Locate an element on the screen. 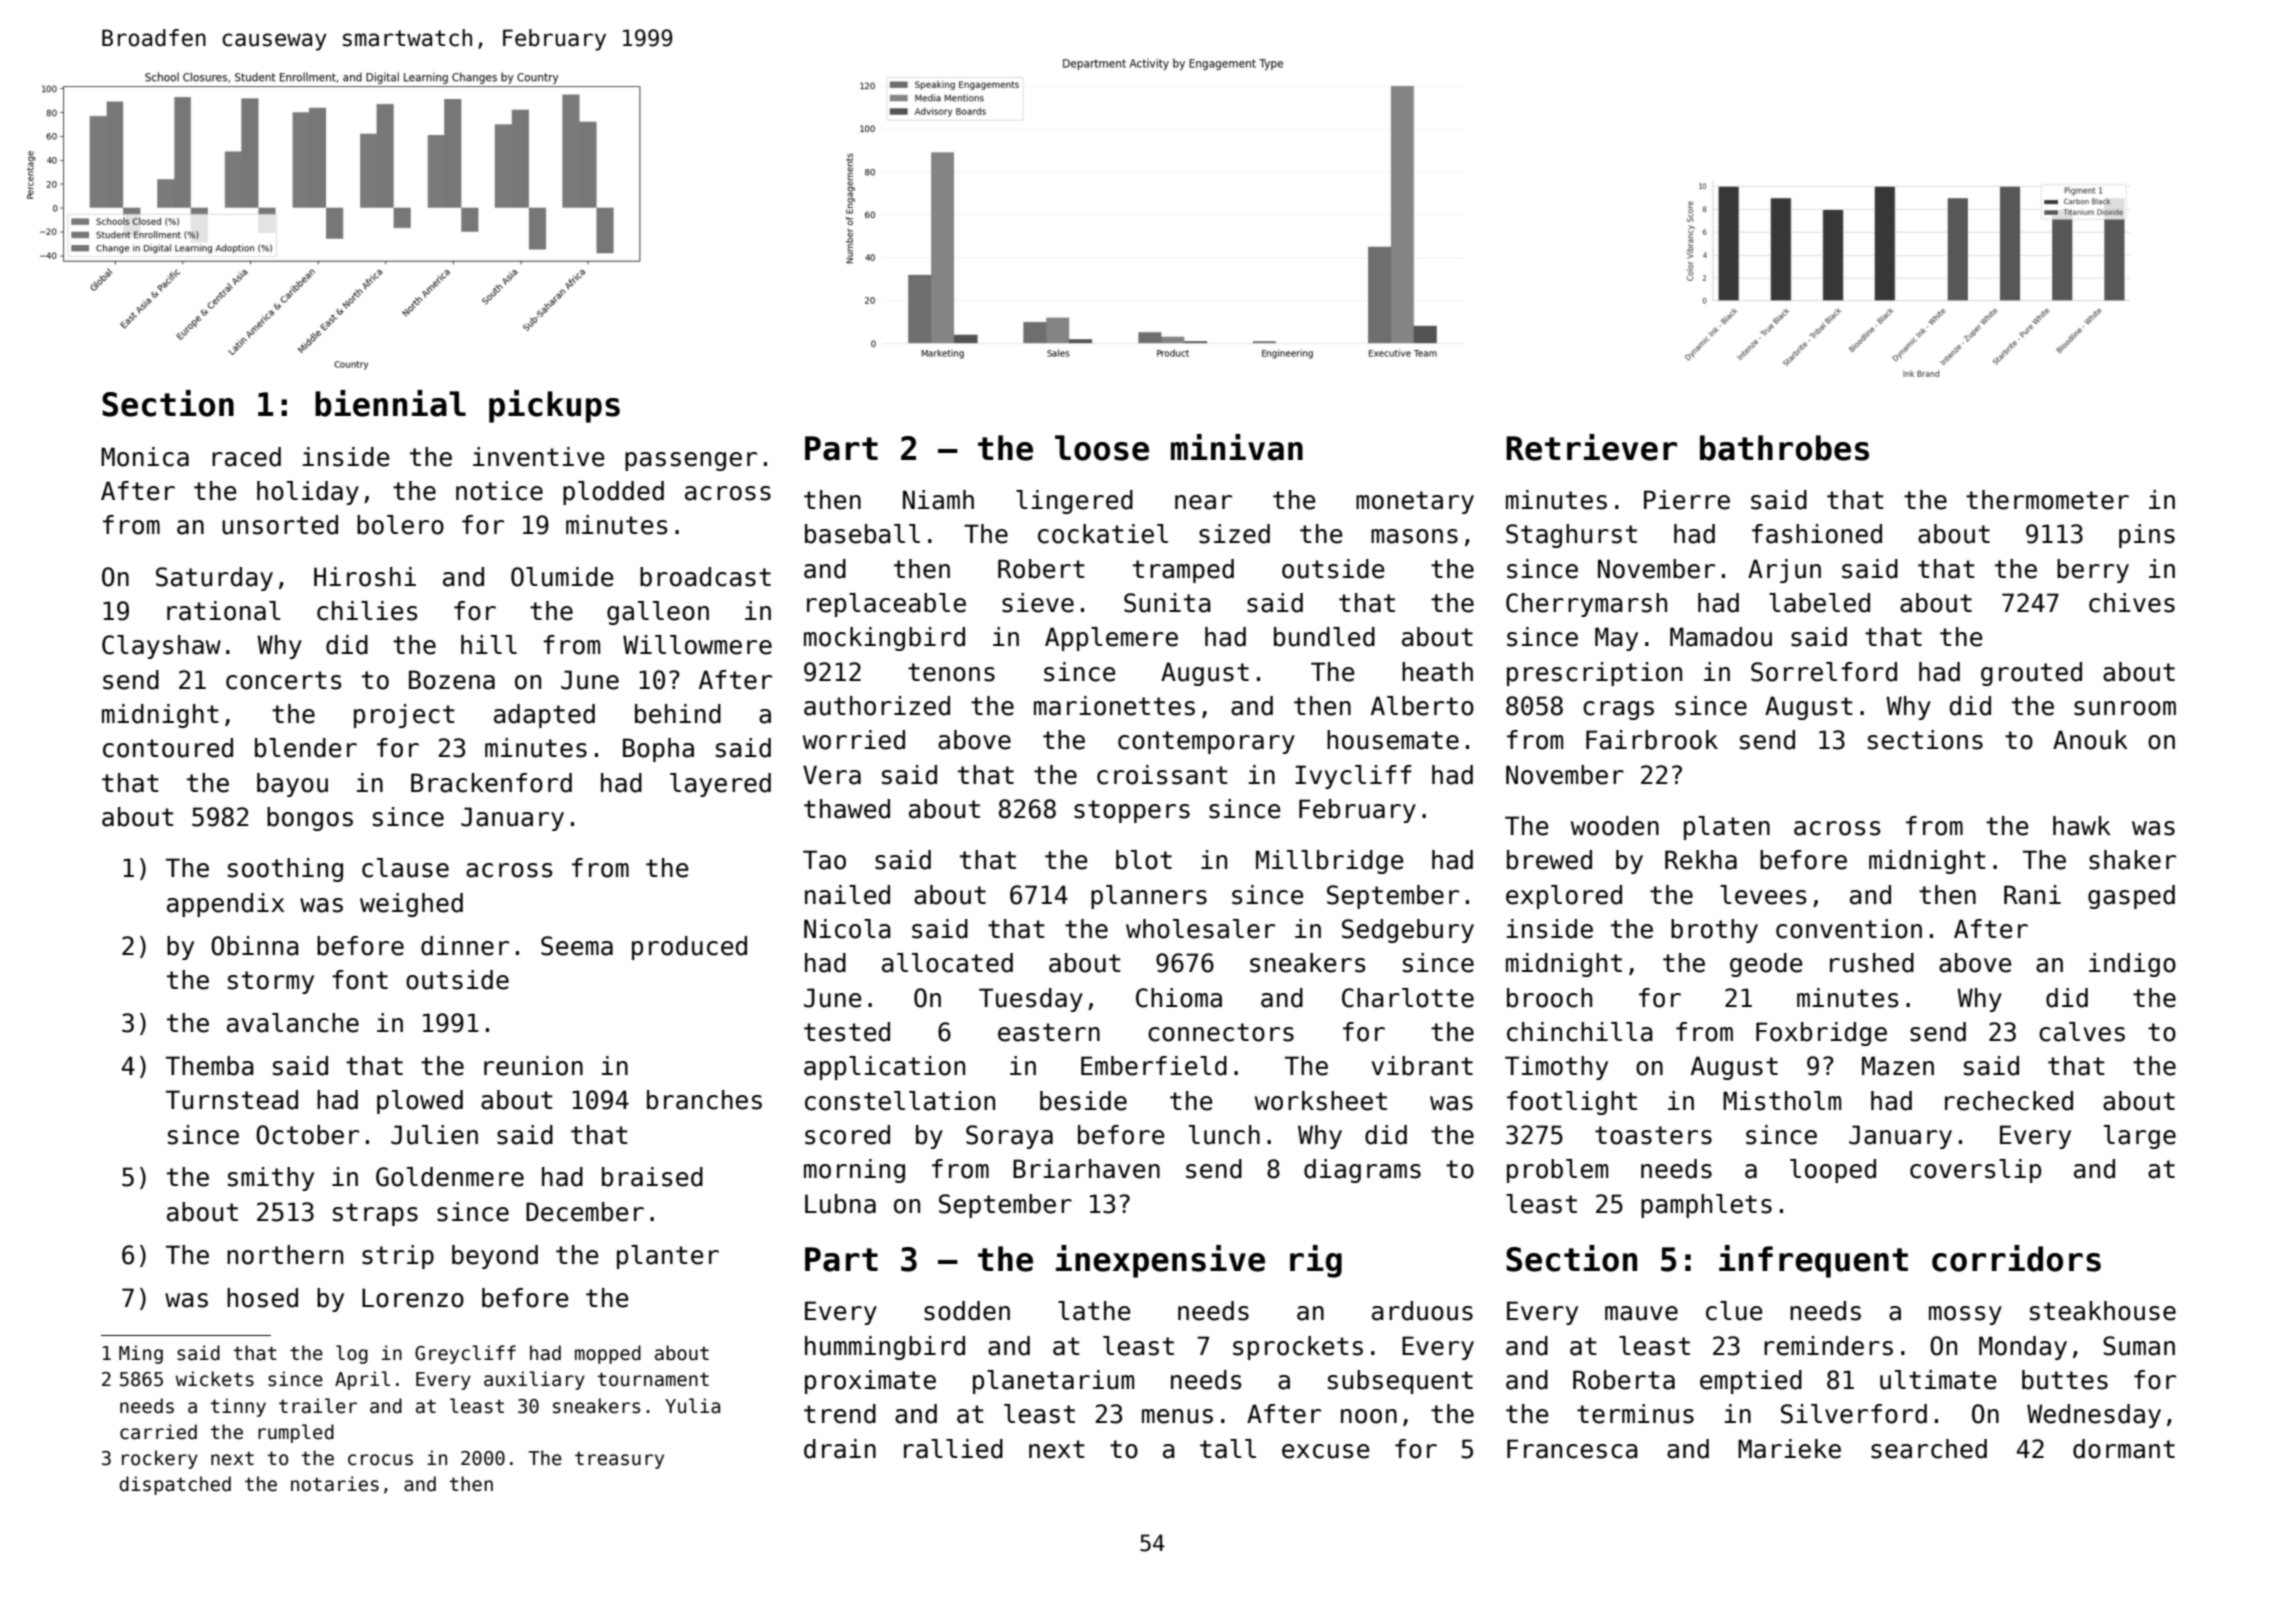  hosed is located at coordinates (262, 1298).
